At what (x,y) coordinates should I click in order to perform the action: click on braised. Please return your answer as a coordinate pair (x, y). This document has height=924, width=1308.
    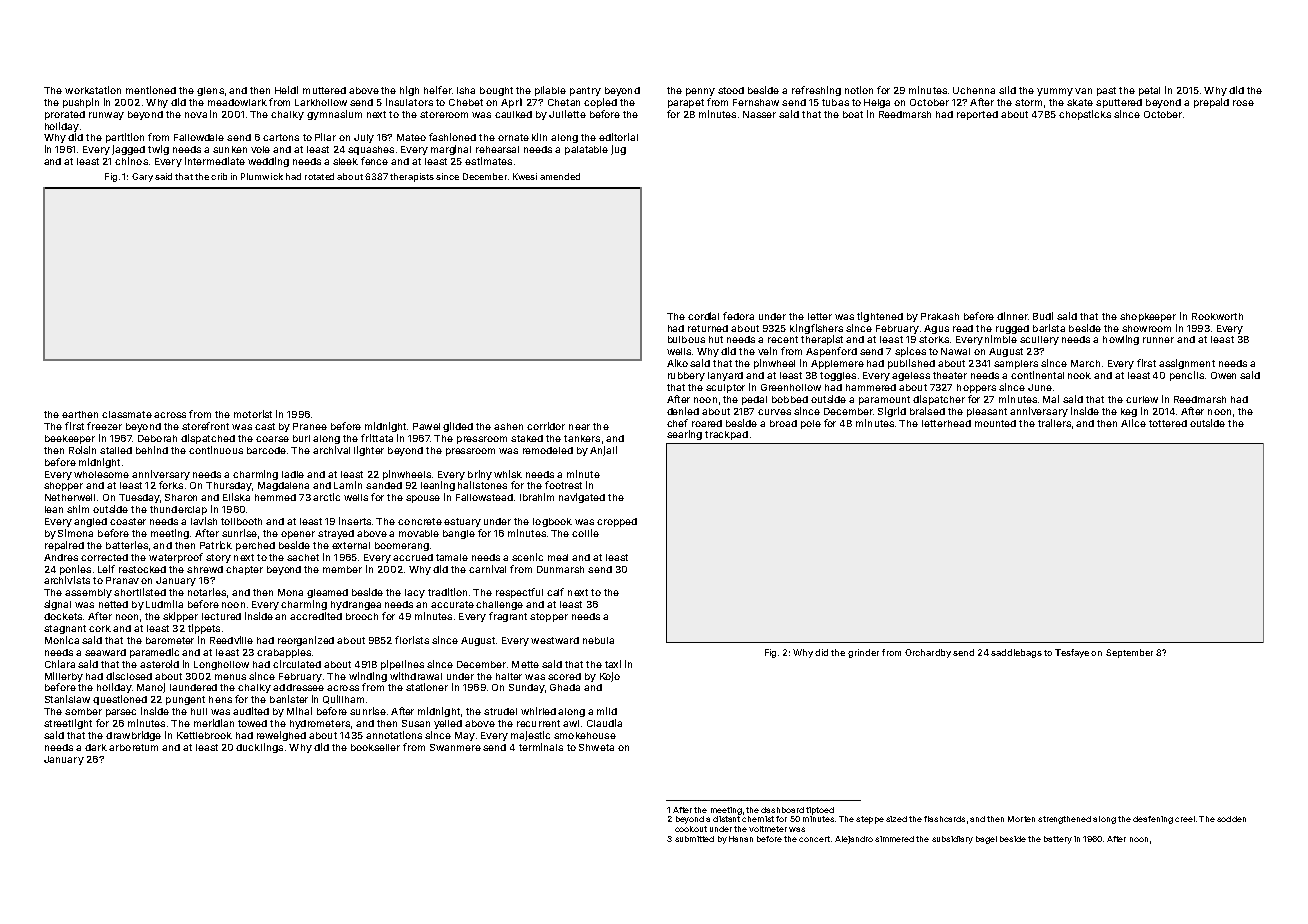
    Looking at the image, I should click on (927, 411).
